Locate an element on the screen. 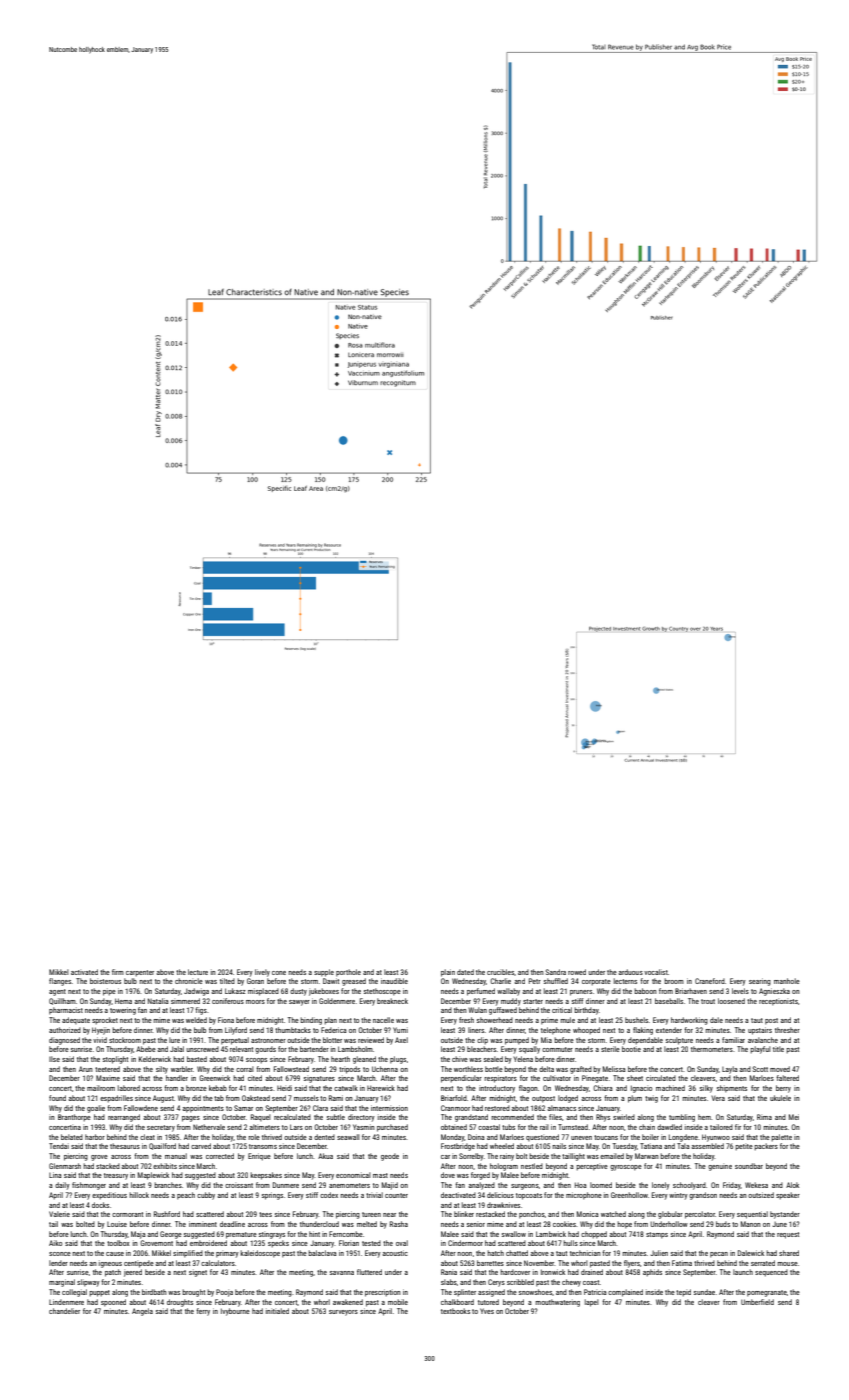 The height and width of the screenshot is (1400, 849). scoops is located at coordinates (256, 1061).
